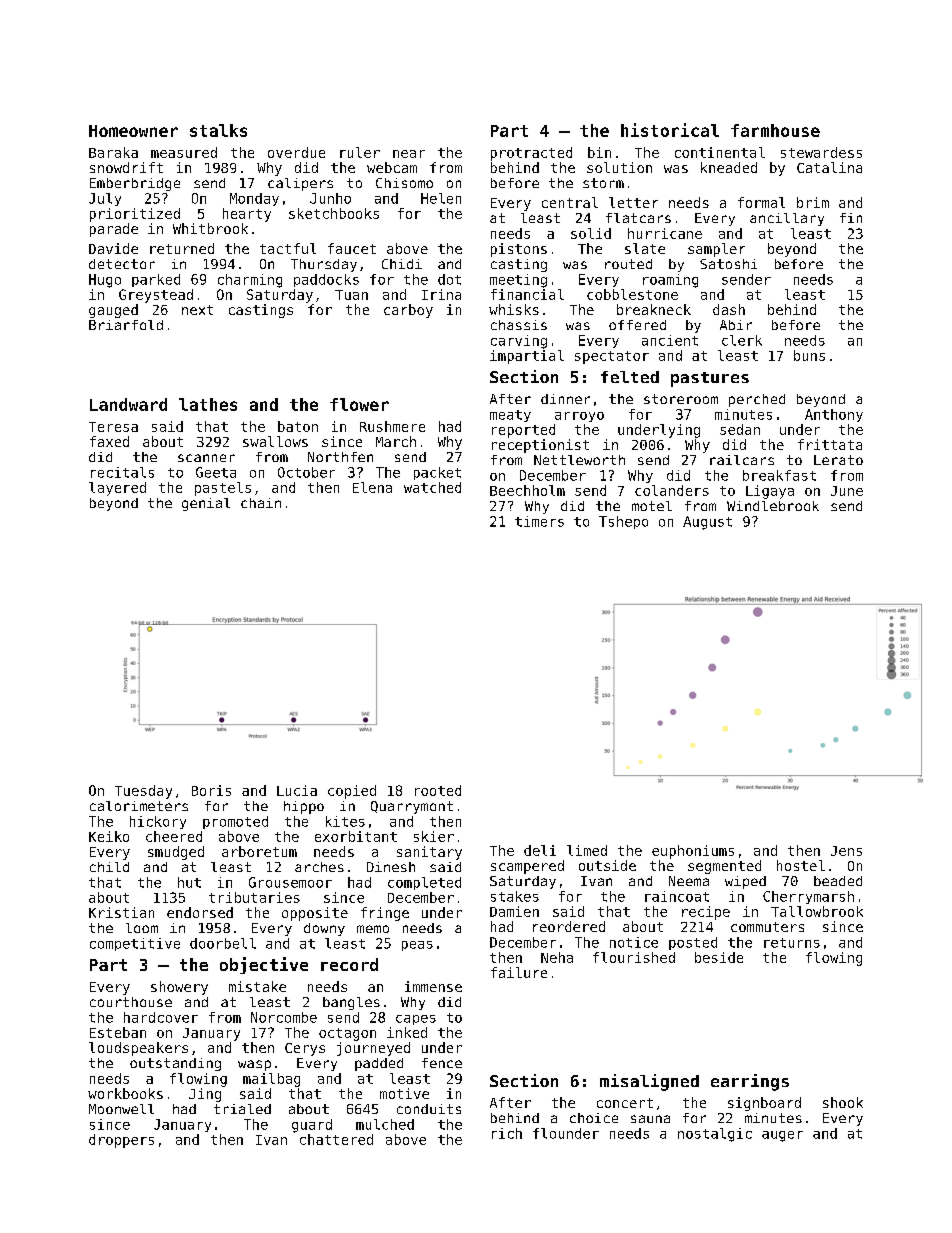  I want to click on peas, so click(417, 946).
